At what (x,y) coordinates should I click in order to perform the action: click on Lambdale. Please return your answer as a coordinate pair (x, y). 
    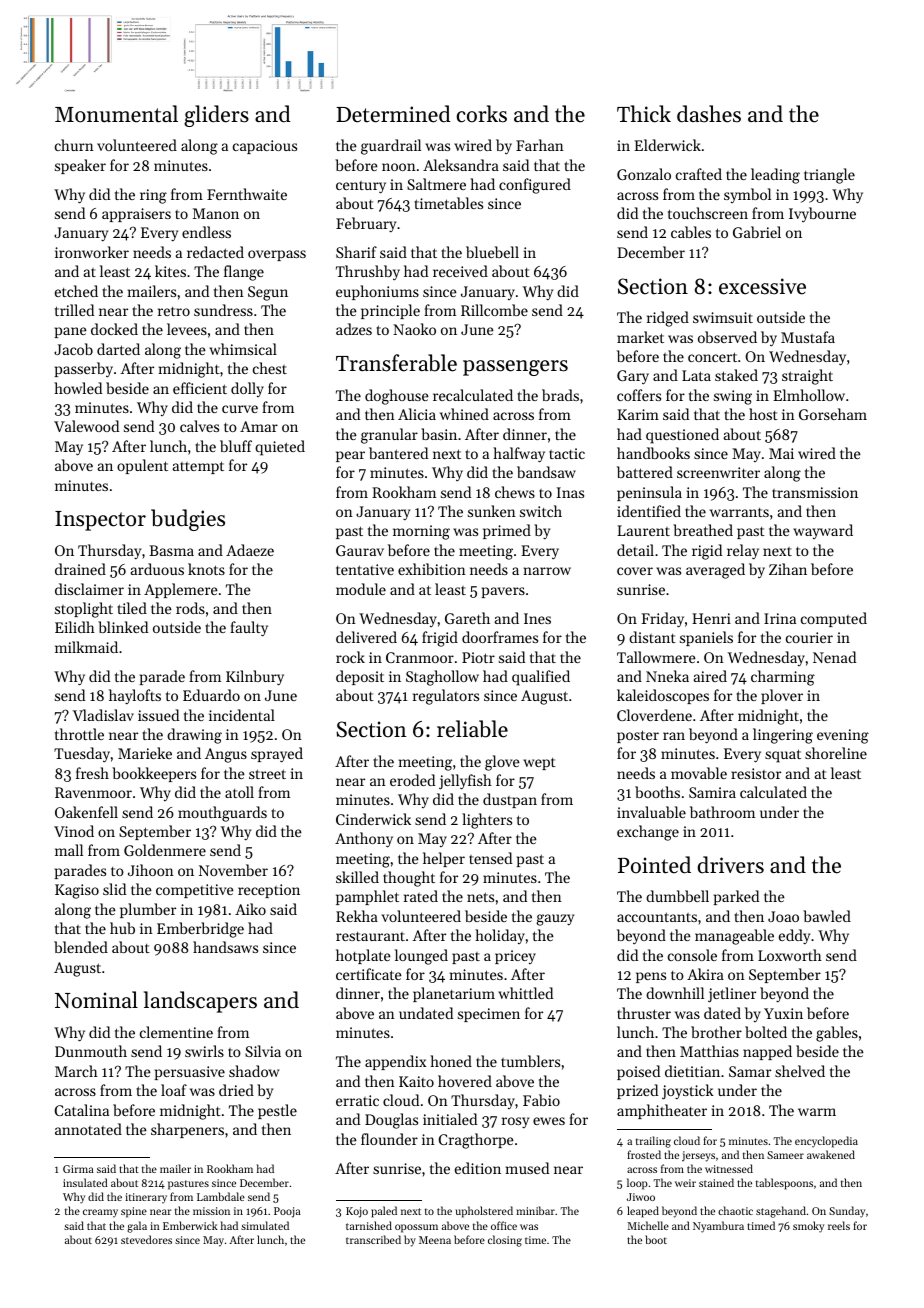
    Looking at the image, I should click on (221, 1196).
